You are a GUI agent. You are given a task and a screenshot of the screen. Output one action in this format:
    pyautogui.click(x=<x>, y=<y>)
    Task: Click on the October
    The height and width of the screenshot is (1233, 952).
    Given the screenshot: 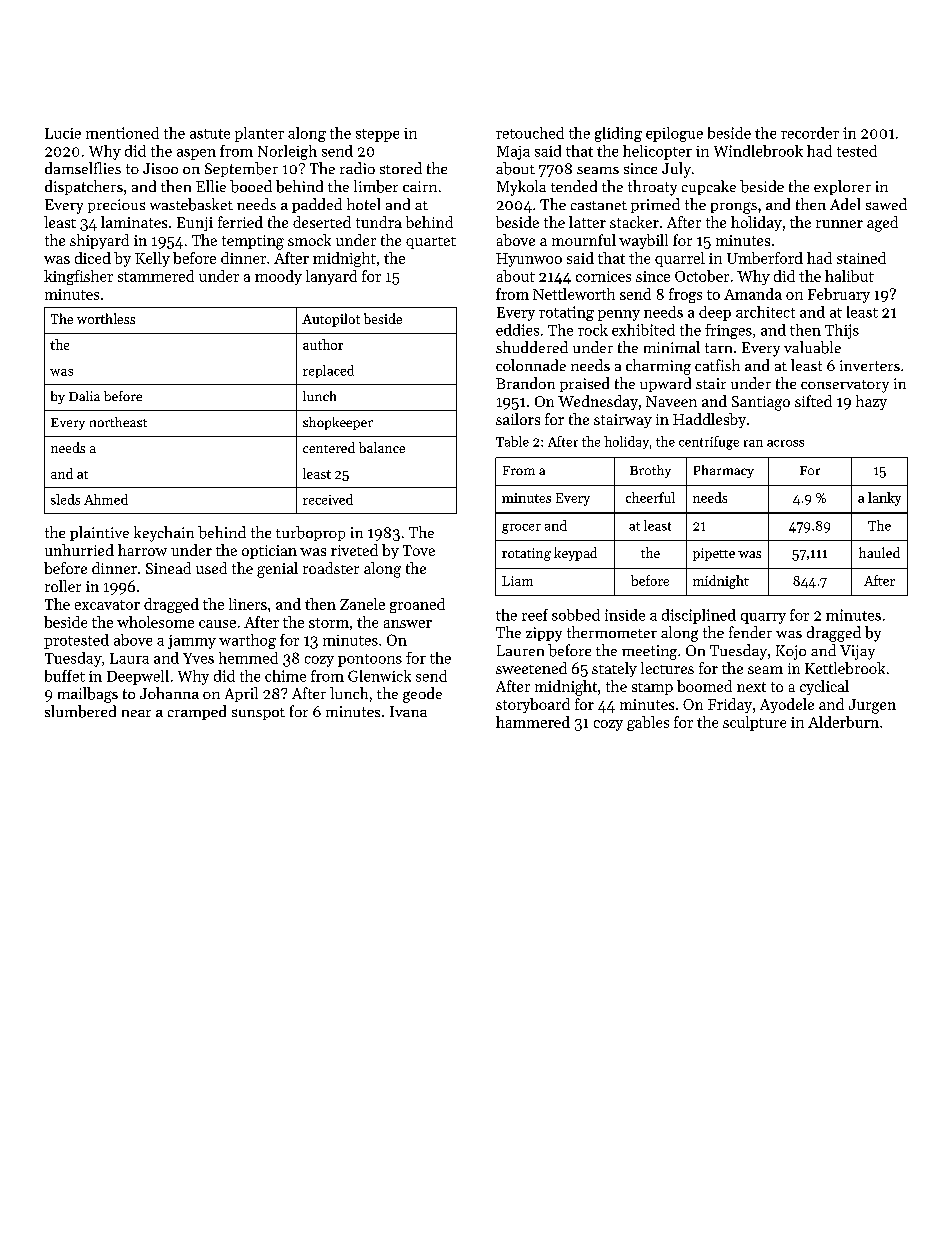 What is the action you would take?
    pyautogui.click(x=702, y=276)
